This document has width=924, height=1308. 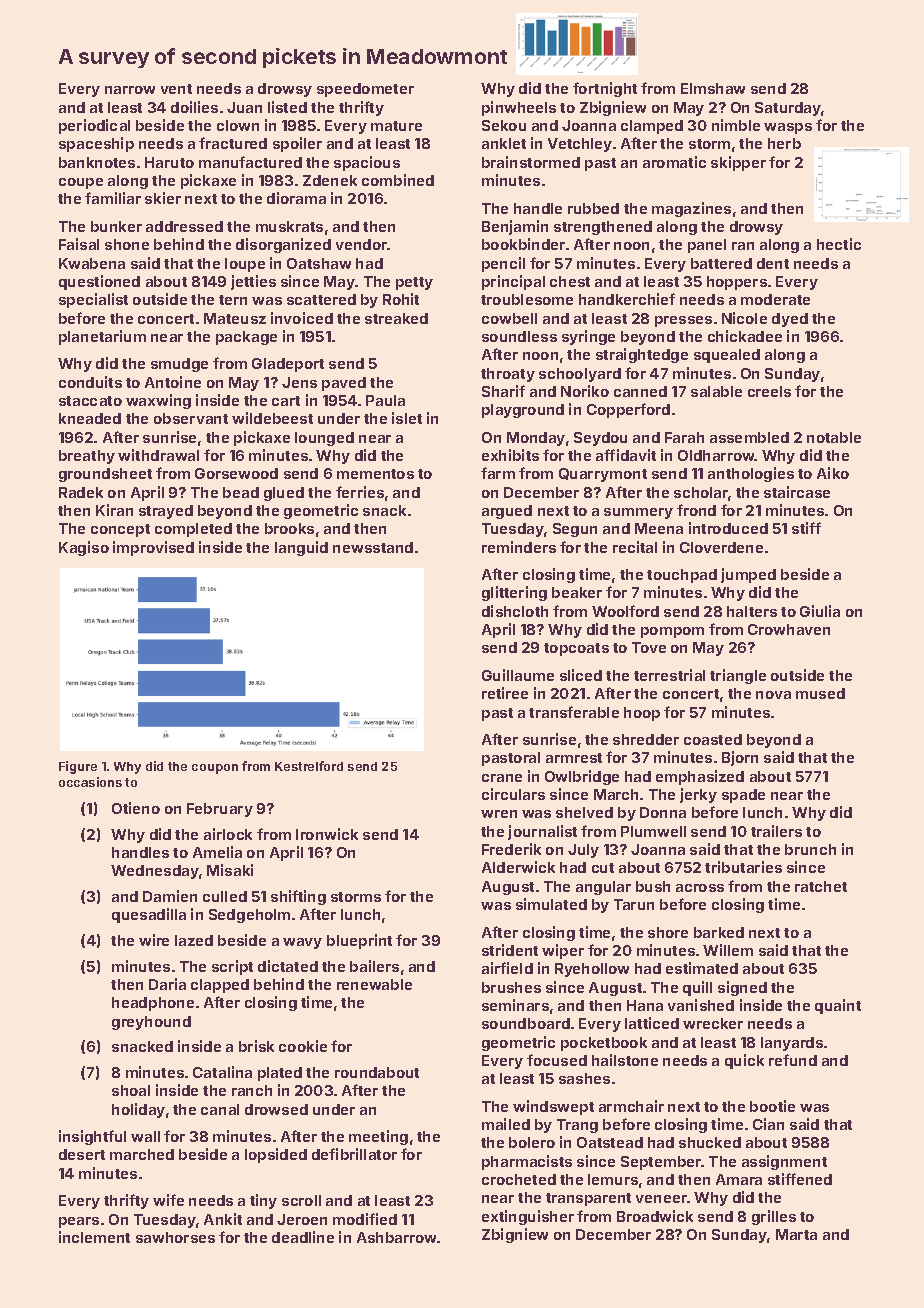 What do you see at coordinates (553, 1107) in the document?
I see `windswept` at bounding box center [553, 1107].
